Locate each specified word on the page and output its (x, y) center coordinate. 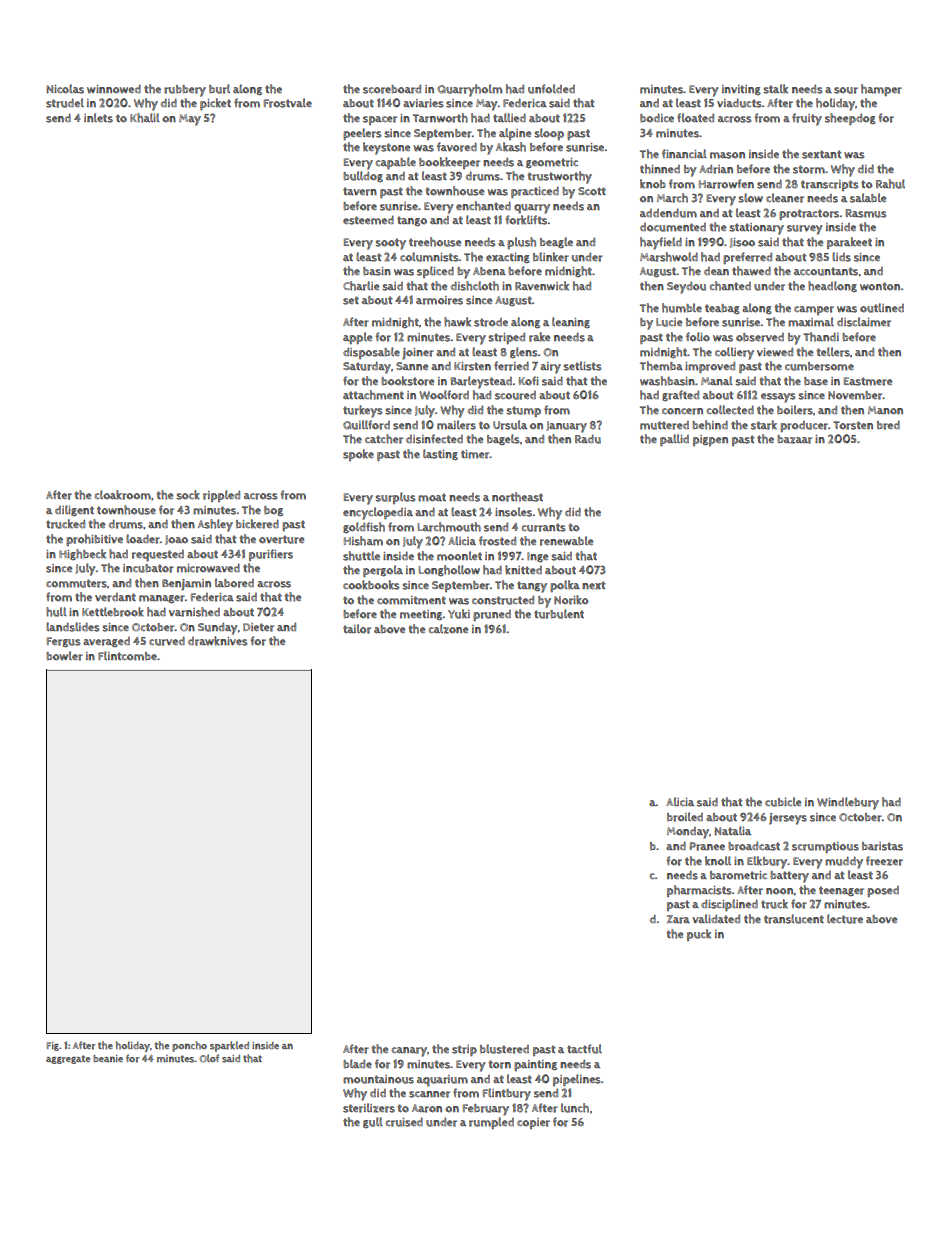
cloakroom (123, 495)
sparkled (229, 1046)
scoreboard (392, 89)
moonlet (459, 556)
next (594, 585)
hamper (881, 90)
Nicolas (65, 89)
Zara (678, 919)
